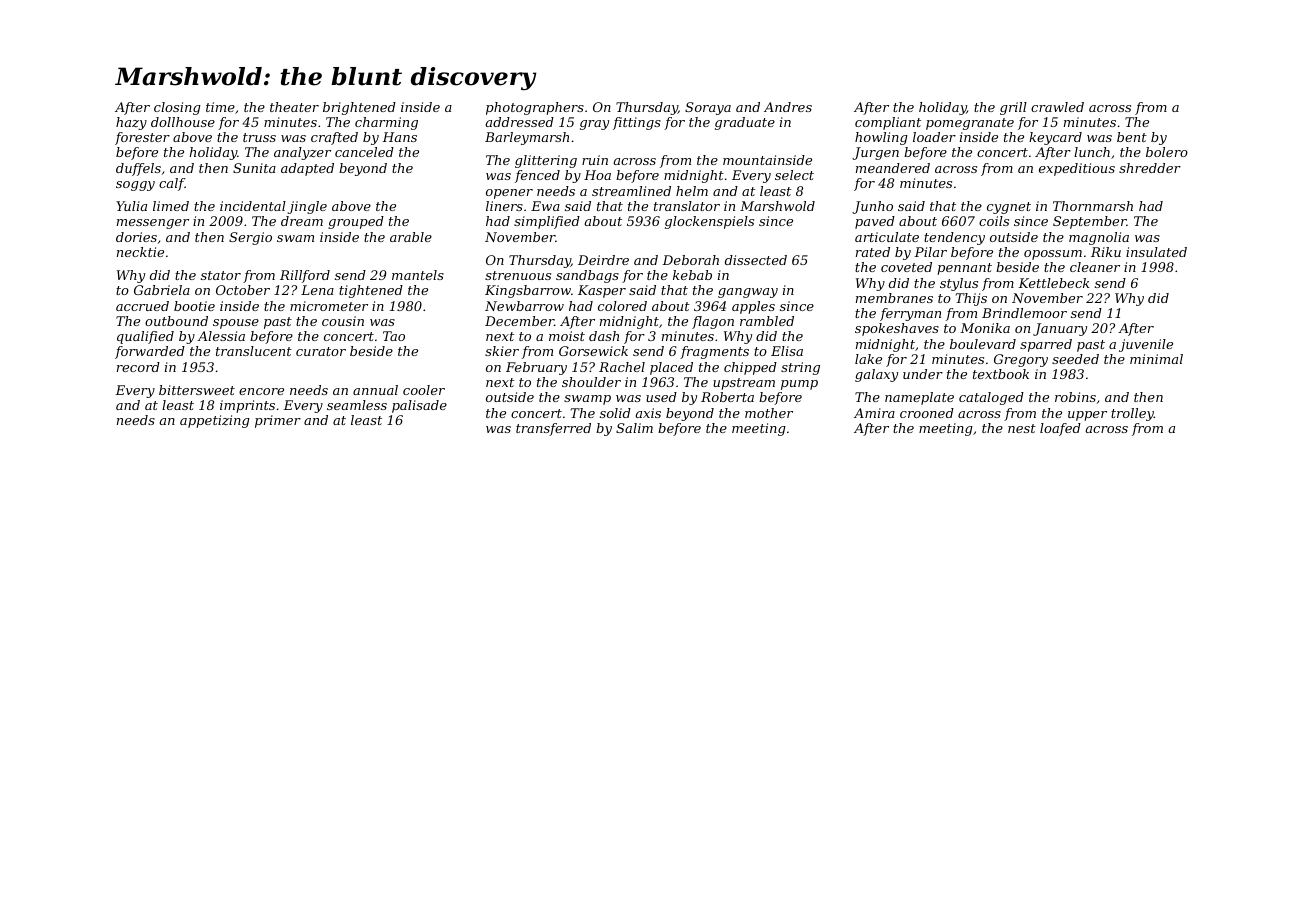 This page has width=1308, height=924. What do you see at coordinates (243, 290) in the page?
I see `October` at bounding box center [243, 290].
